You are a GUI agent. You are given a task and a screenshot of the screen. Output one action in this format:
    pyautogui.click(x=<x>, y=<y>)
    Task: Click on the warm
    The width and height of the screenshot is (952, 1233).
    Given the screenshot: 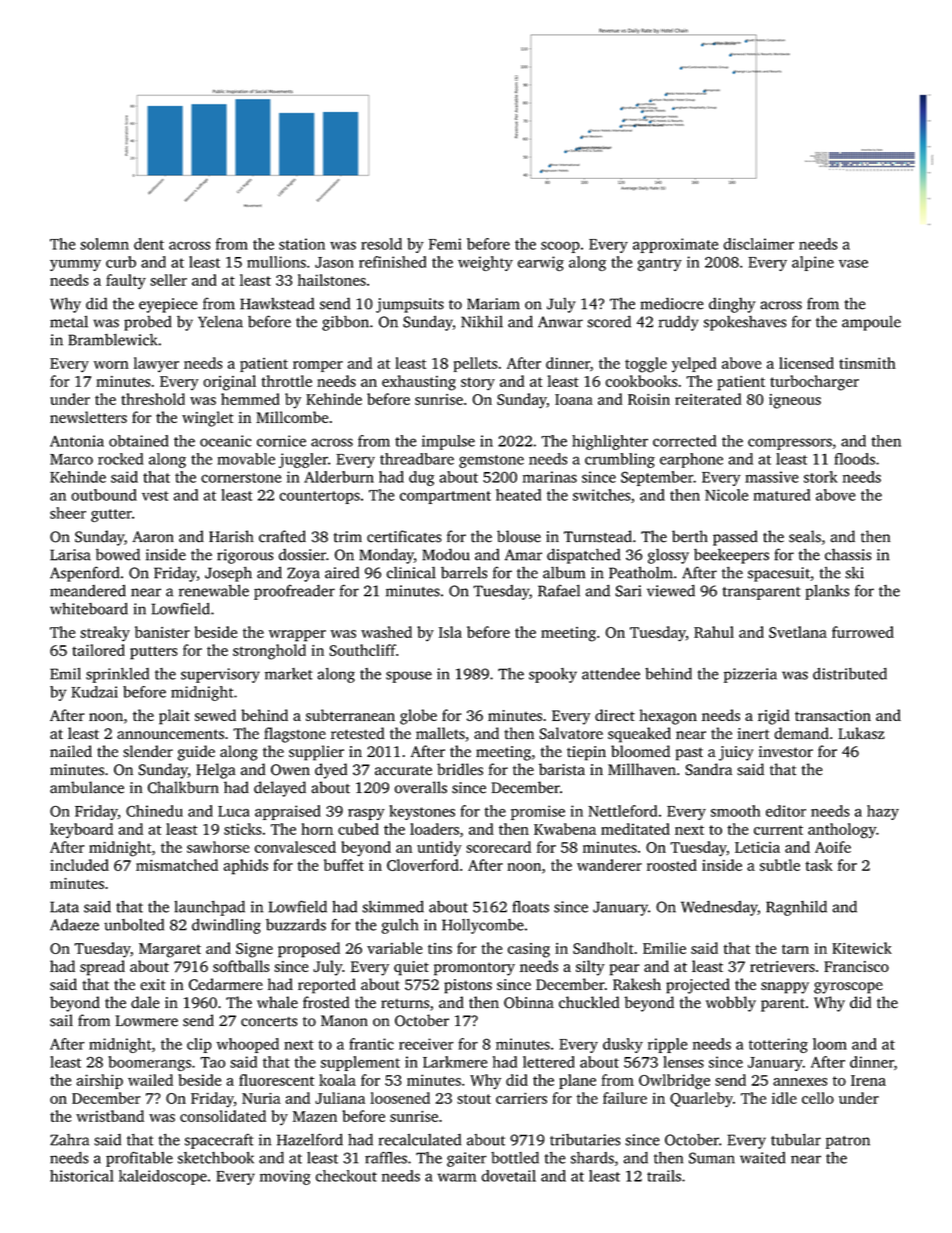 What is the action you would take?
    pyautogui.click(x=457, y=1177)
